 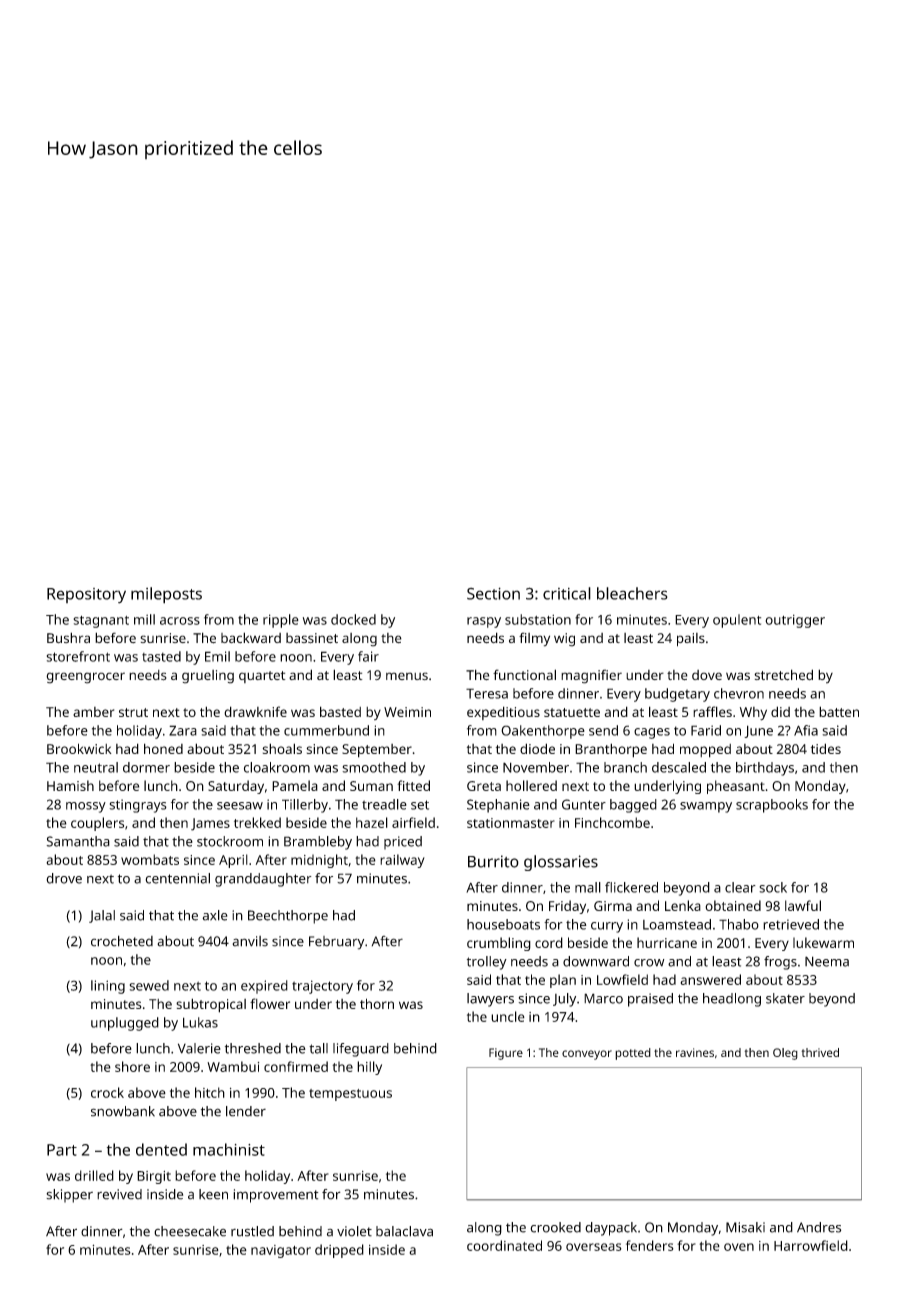 What do you see at coordinates (567, 593) in the document?
I see `critical` at bounding box center [567, 593].
